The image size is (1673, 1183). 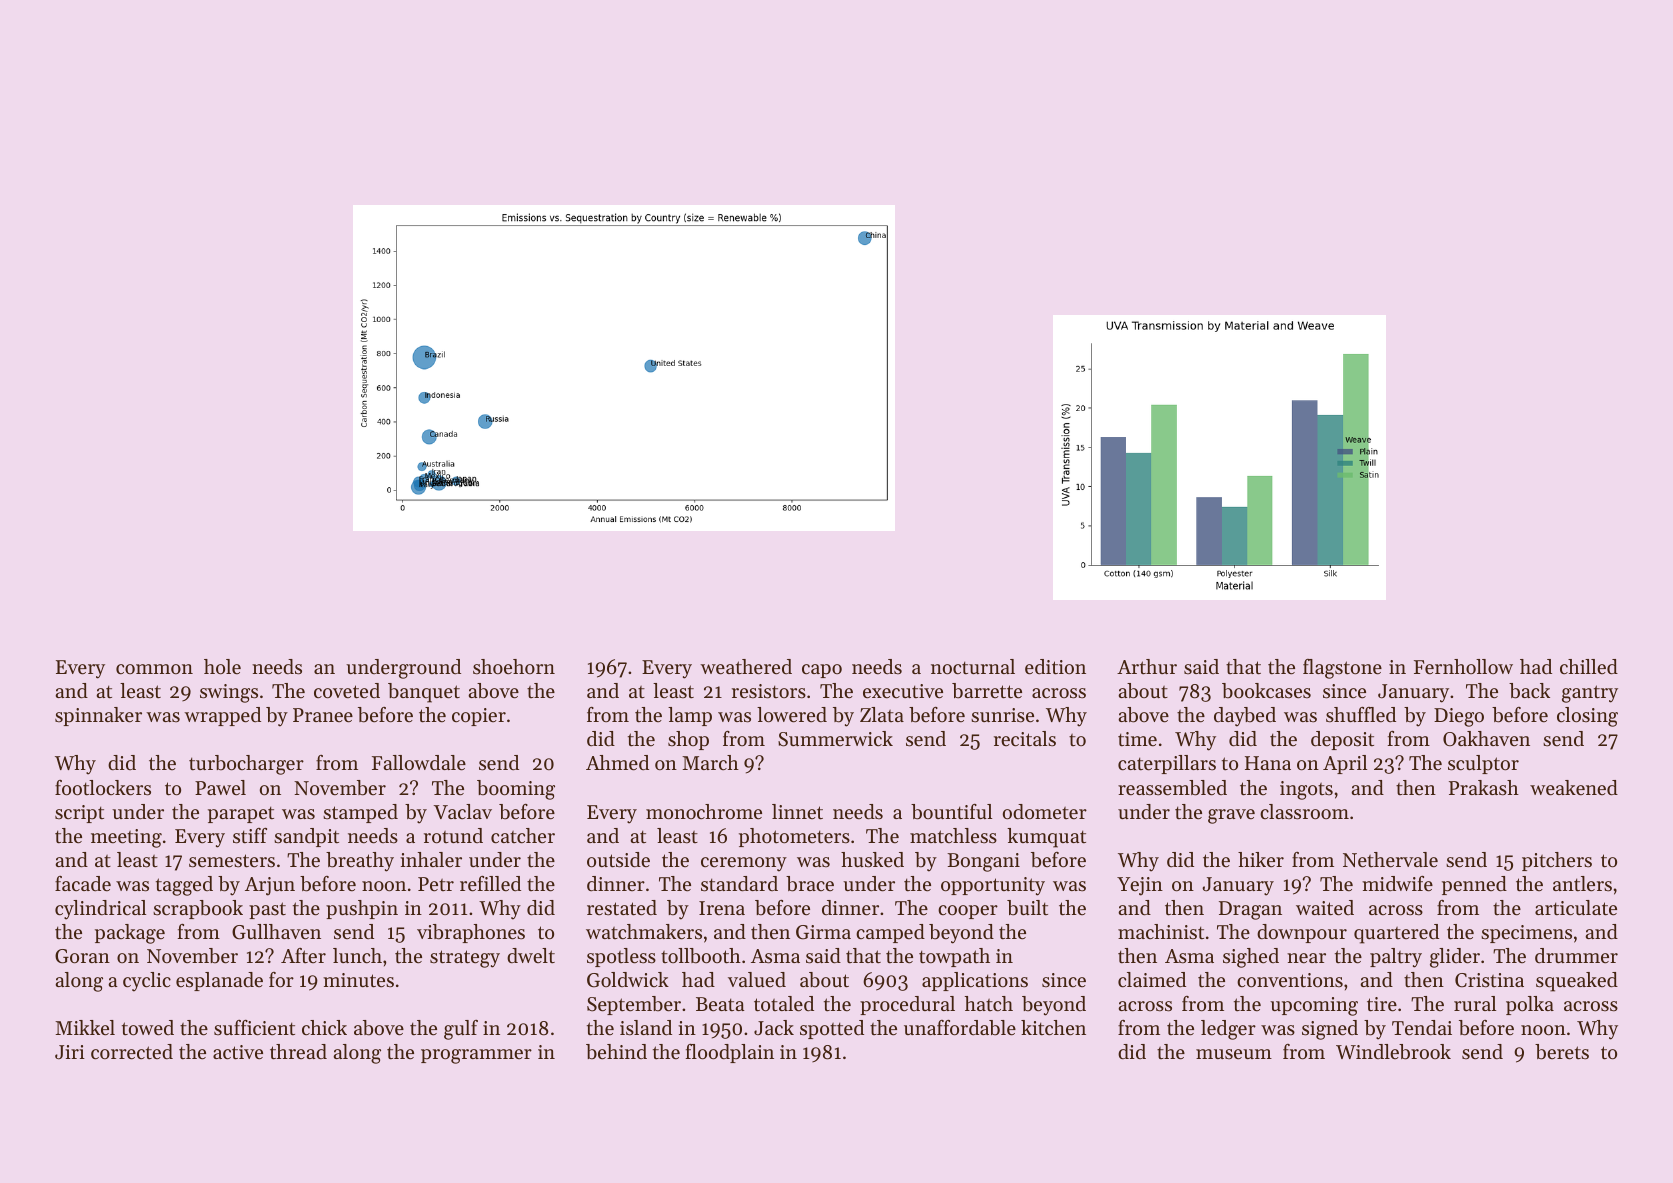 I want to click on shop, so click(x=688, y=740).
